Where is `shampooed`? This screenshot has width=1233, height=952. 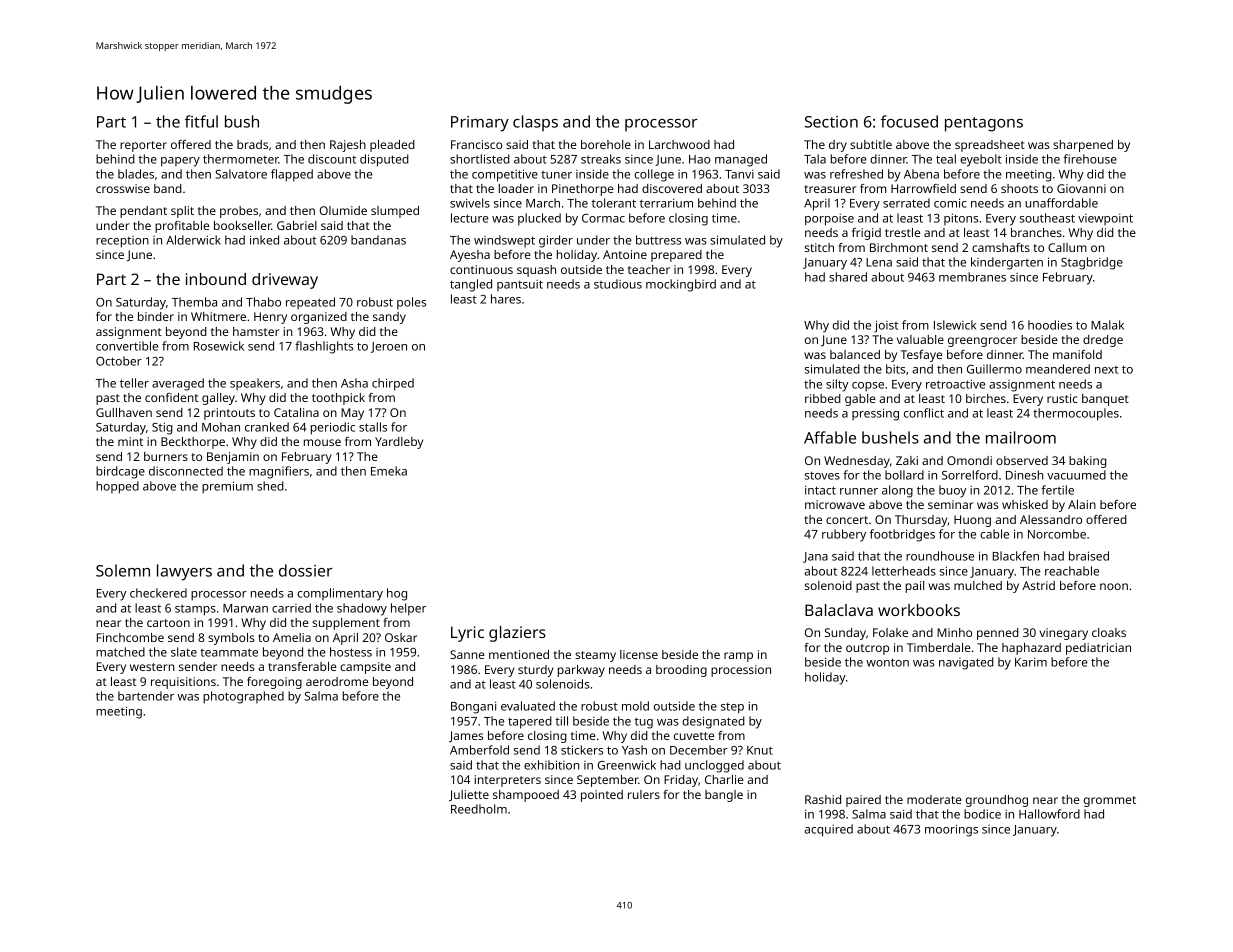
shampooed is located at coordinates (526, 796).
